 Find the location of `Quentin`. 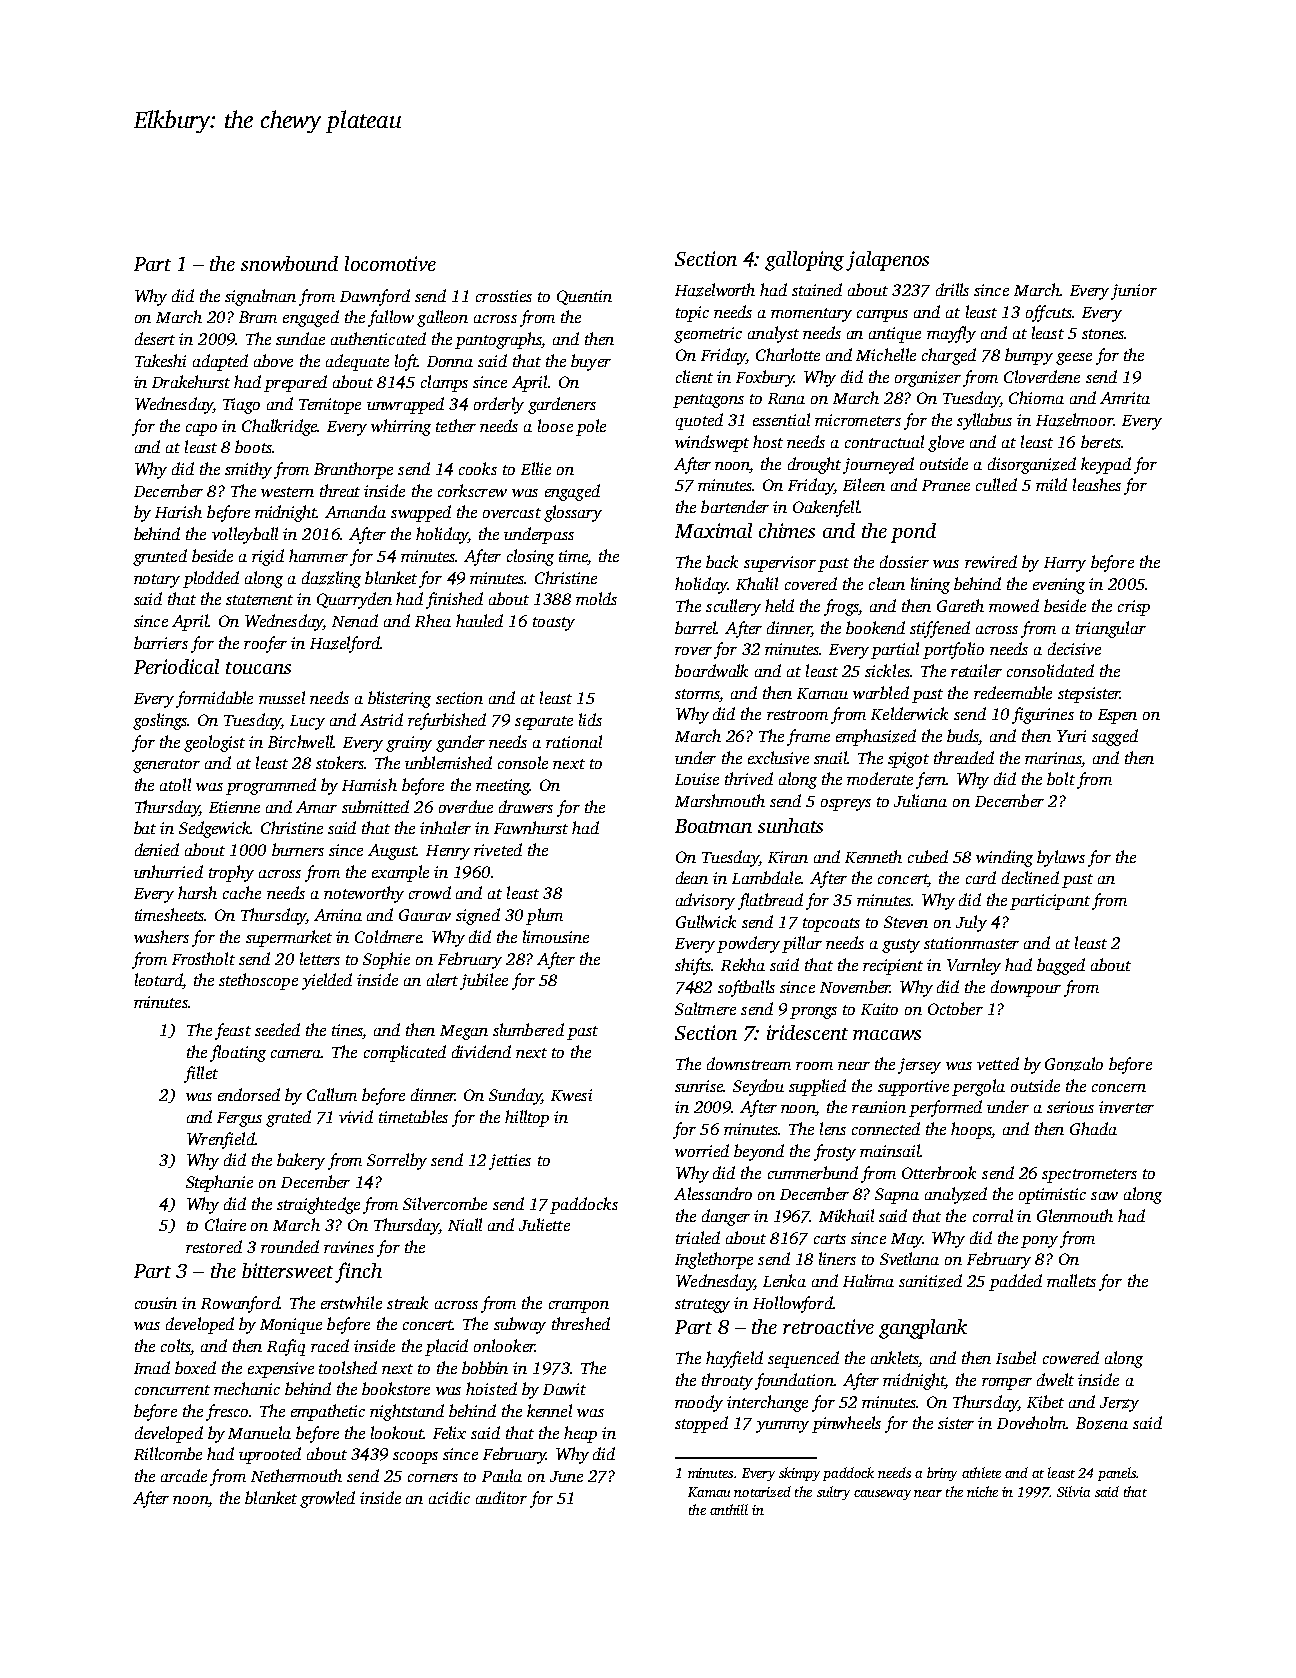

Quentin is located at coordinates (584, 297).
